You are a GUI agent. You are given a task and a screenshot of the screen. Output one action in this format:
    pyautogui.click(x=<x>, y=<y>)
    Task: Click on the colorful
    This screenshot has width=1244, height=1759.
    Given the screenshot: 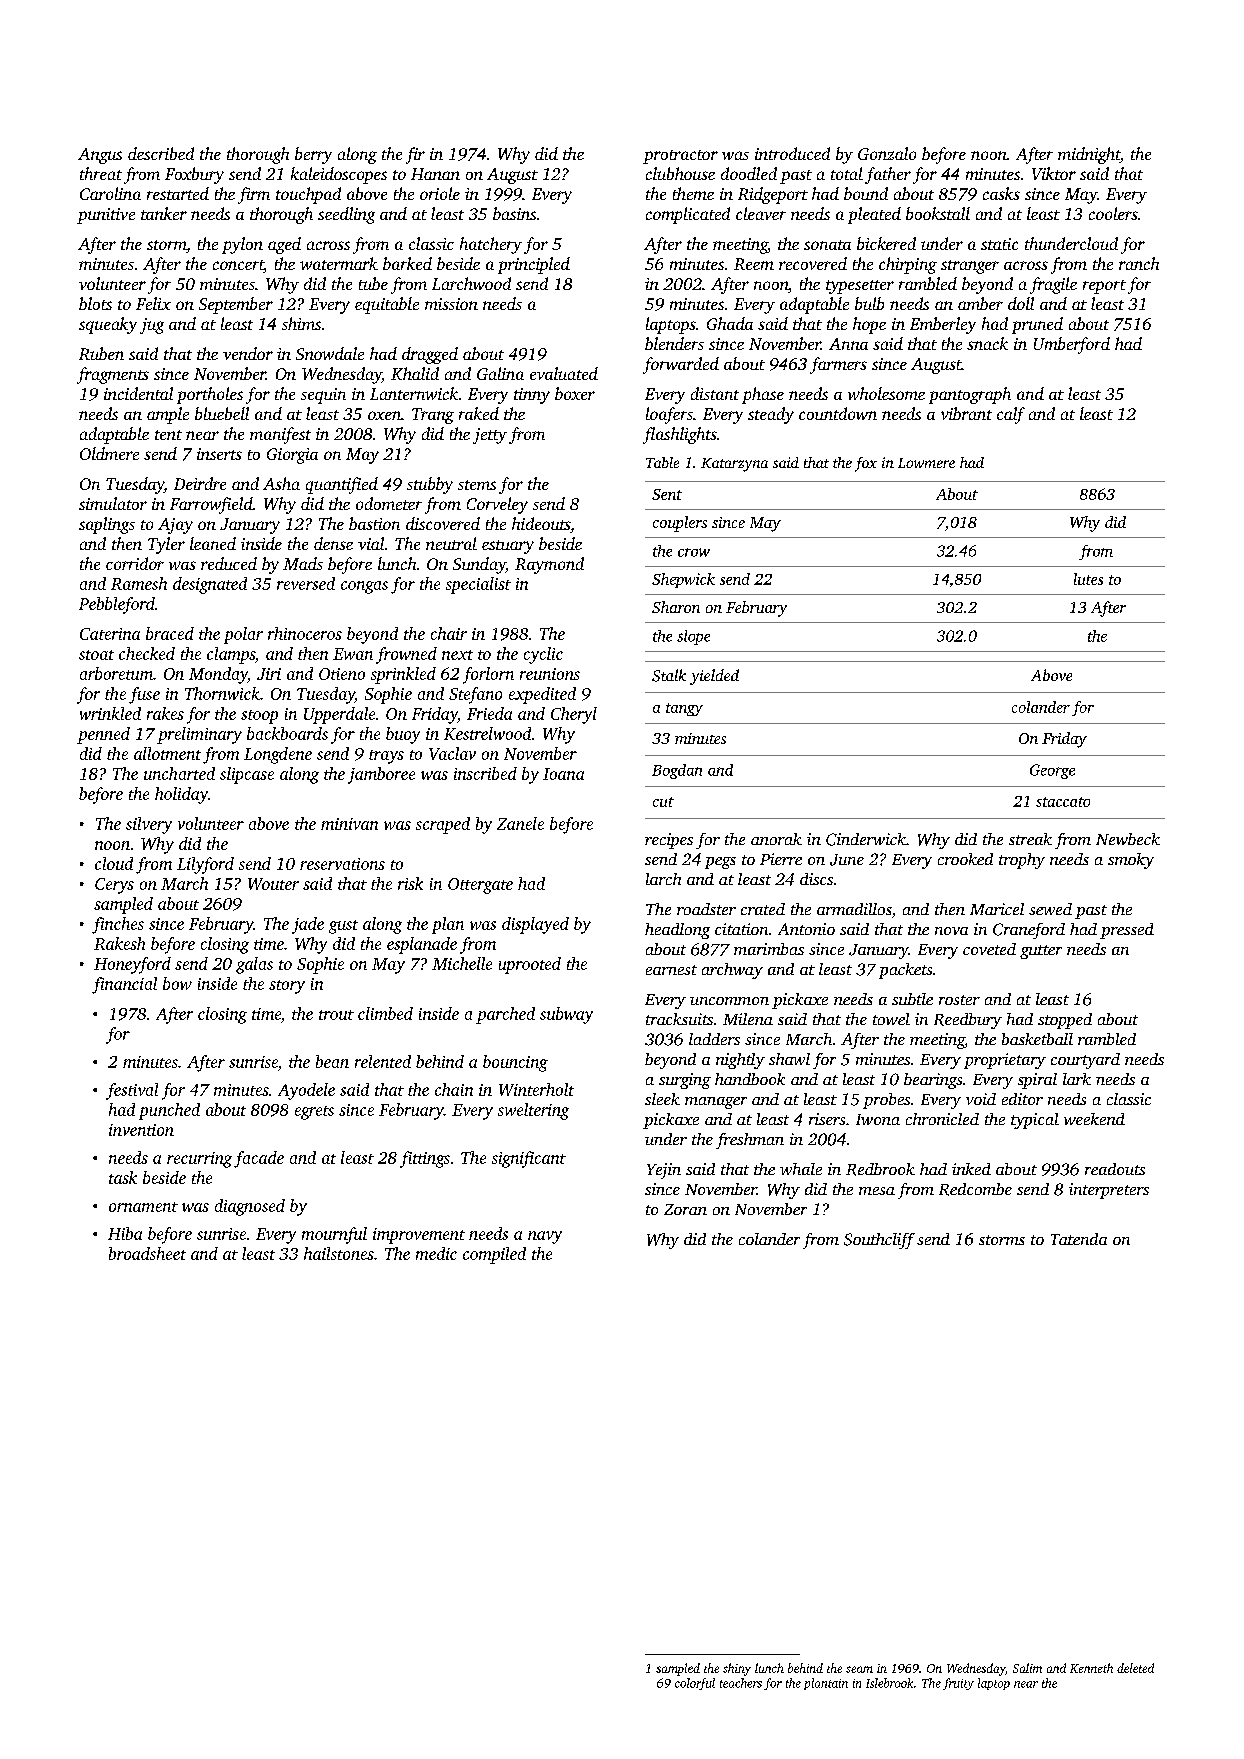 What is the action you would take?
    pyautogui.click(x=695, y=1684)
